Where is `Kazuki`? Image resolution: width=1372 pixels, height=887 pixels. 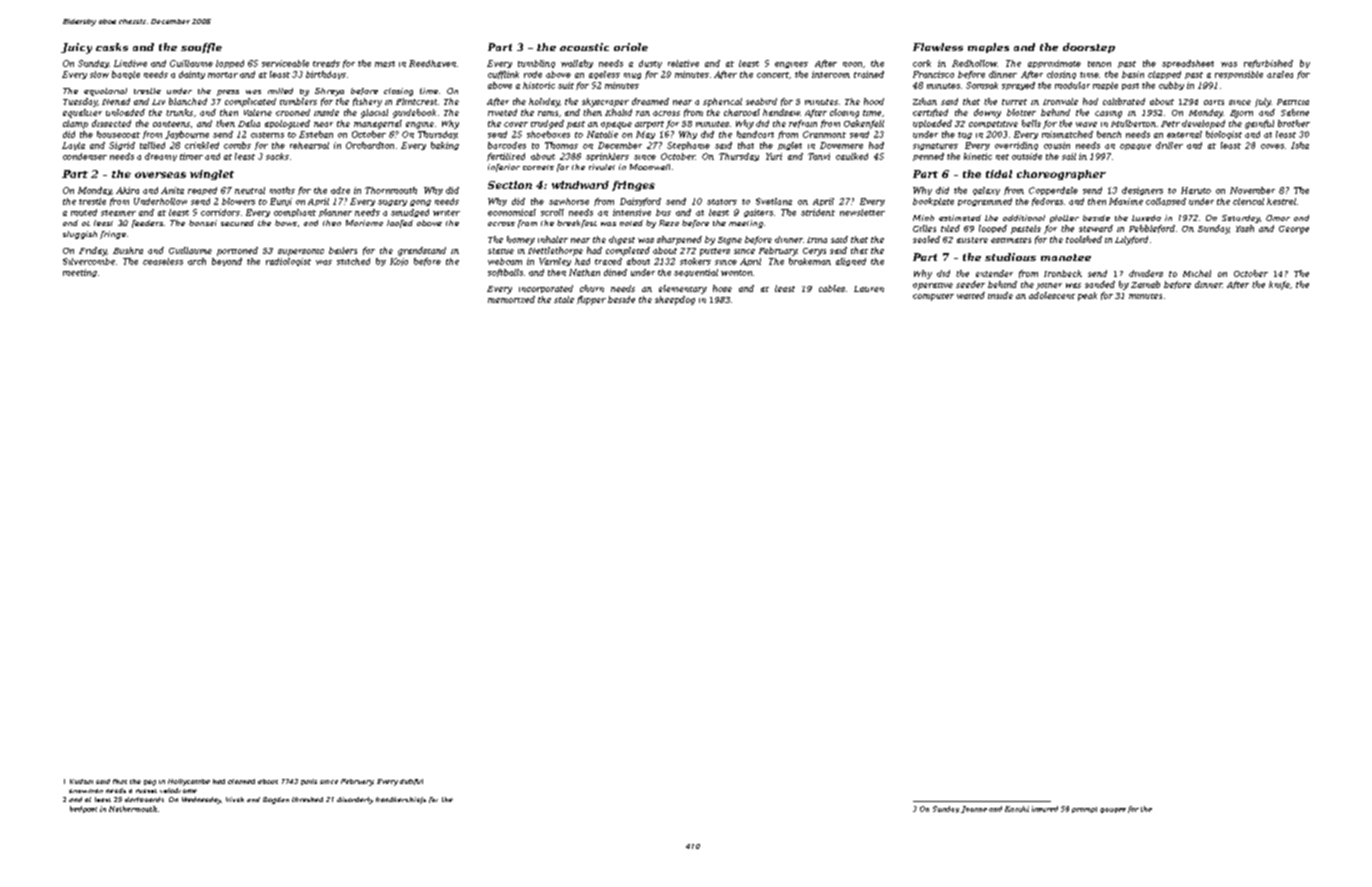 Kazuki is located at coordinates (1017, 809).
